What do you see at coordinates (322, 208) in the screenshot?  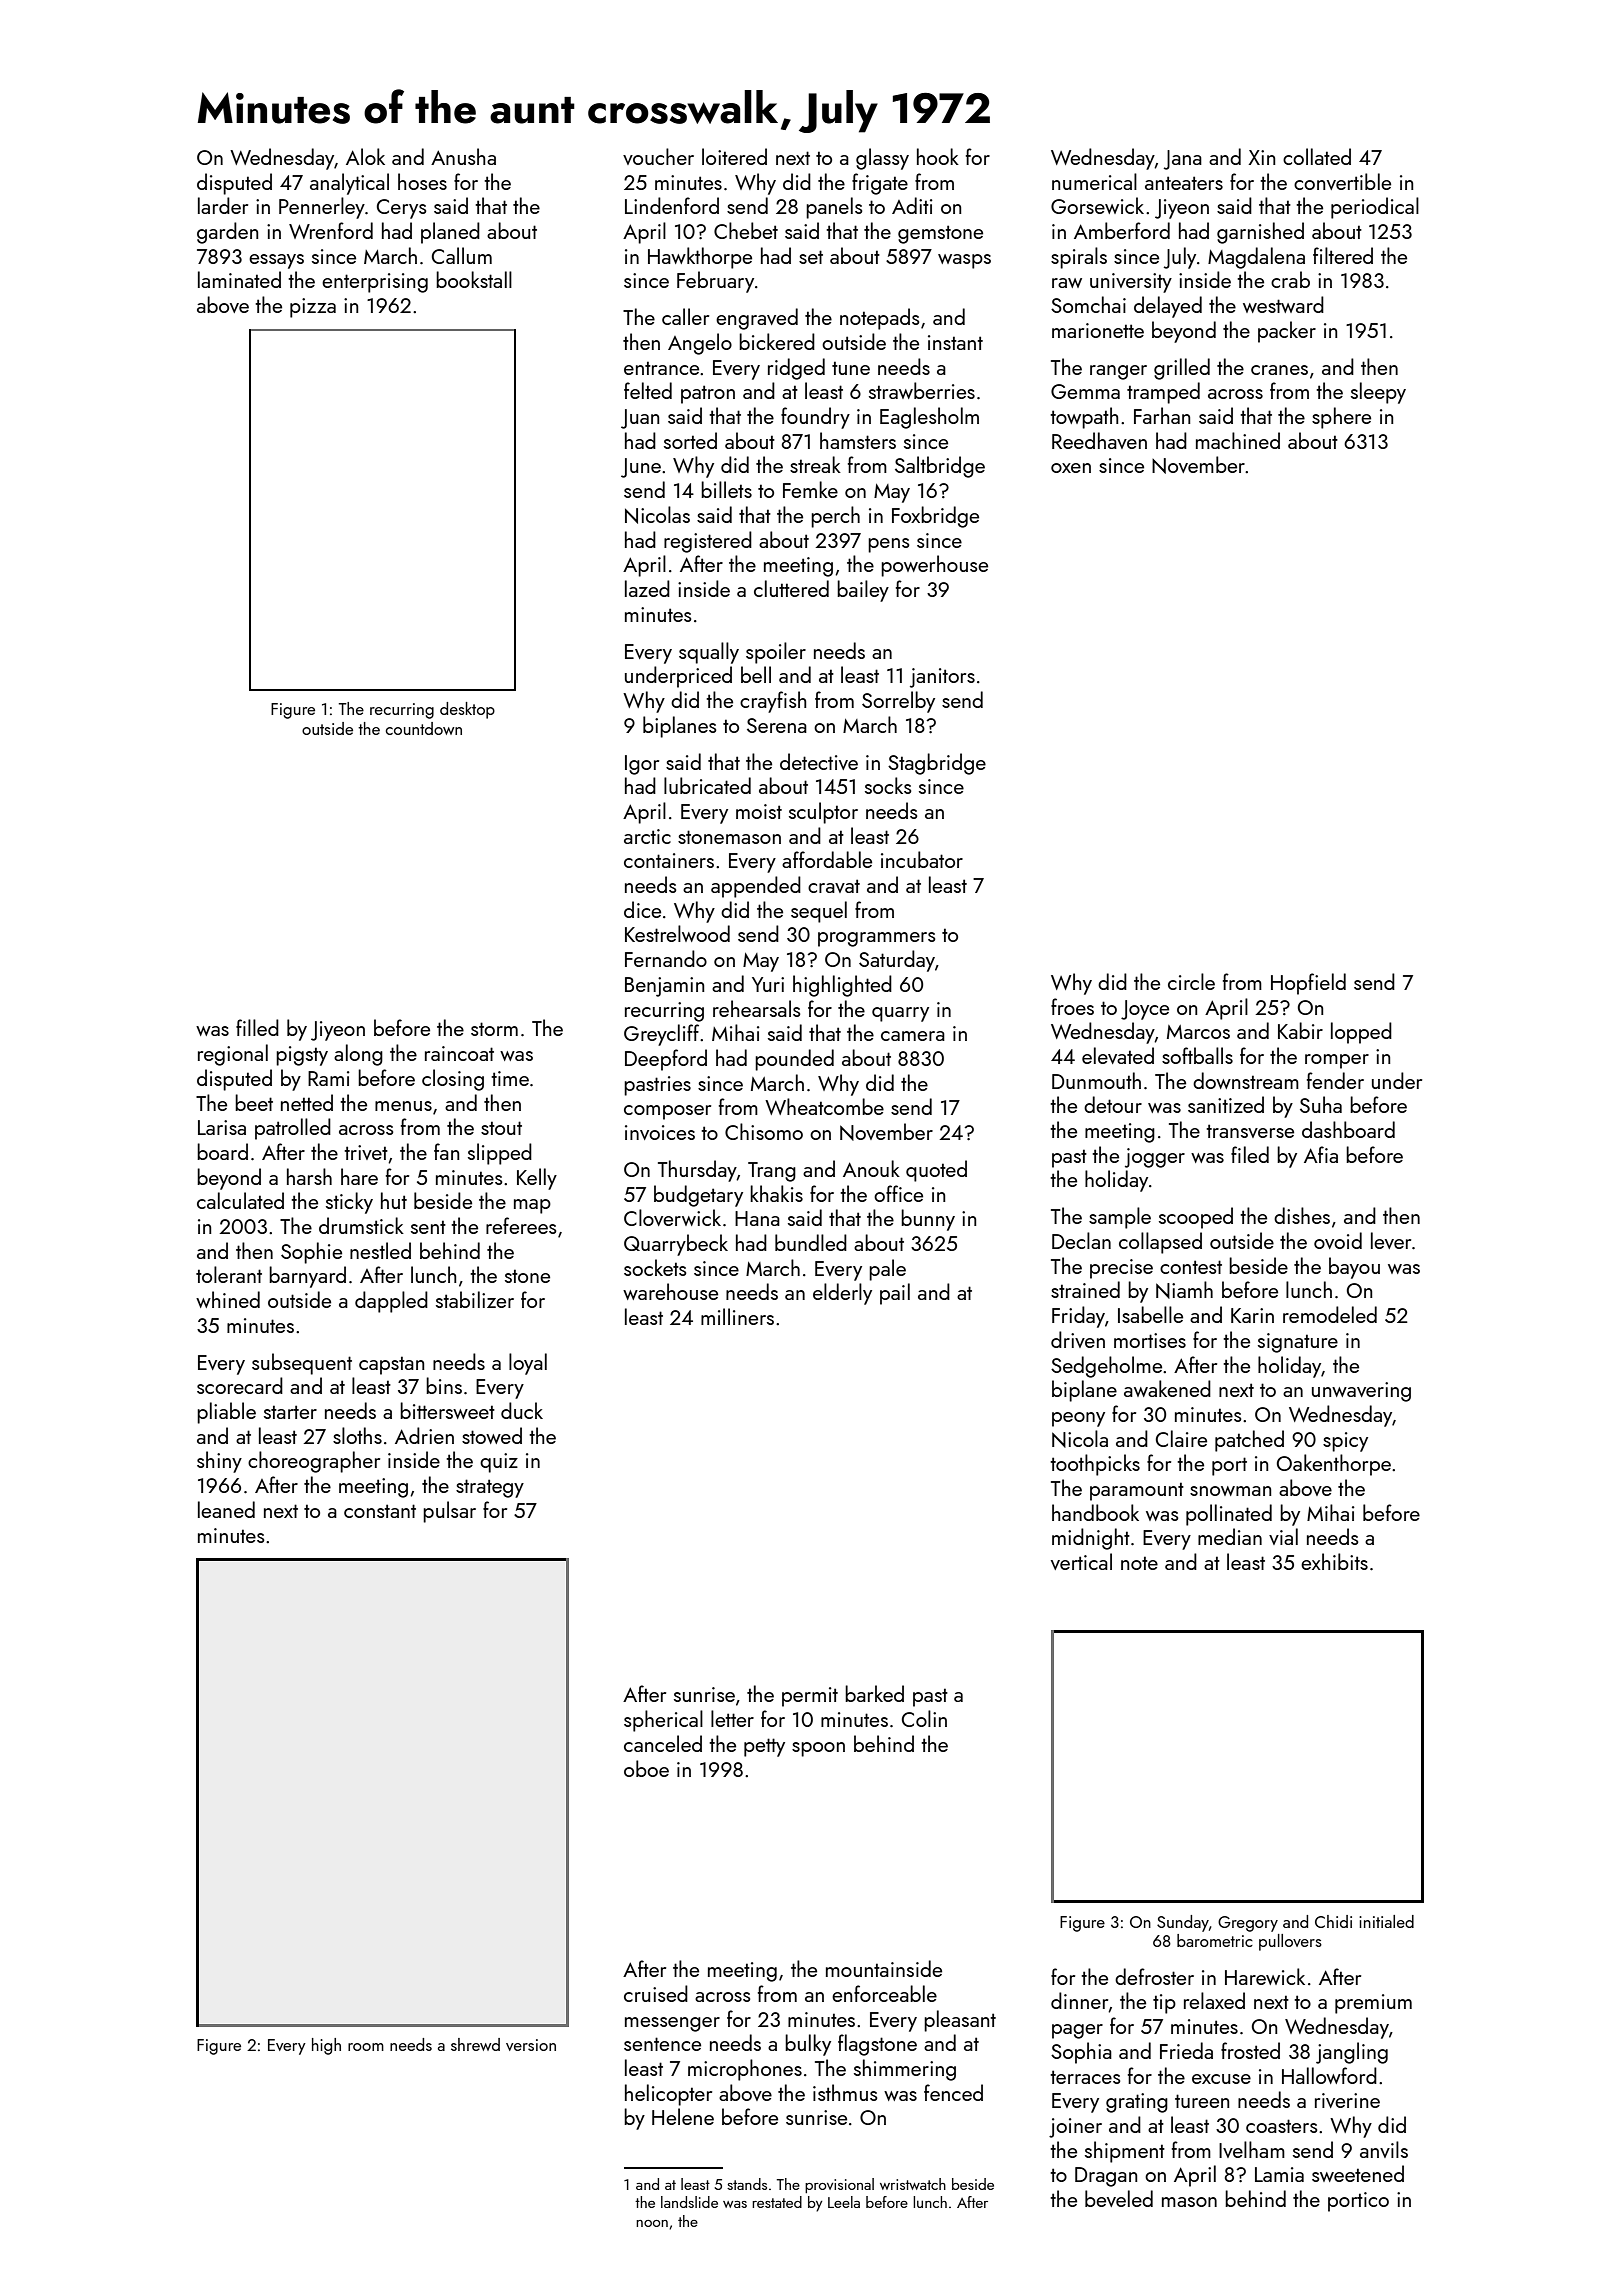 I see `Pennerley` at bounding box center [322, 208].
